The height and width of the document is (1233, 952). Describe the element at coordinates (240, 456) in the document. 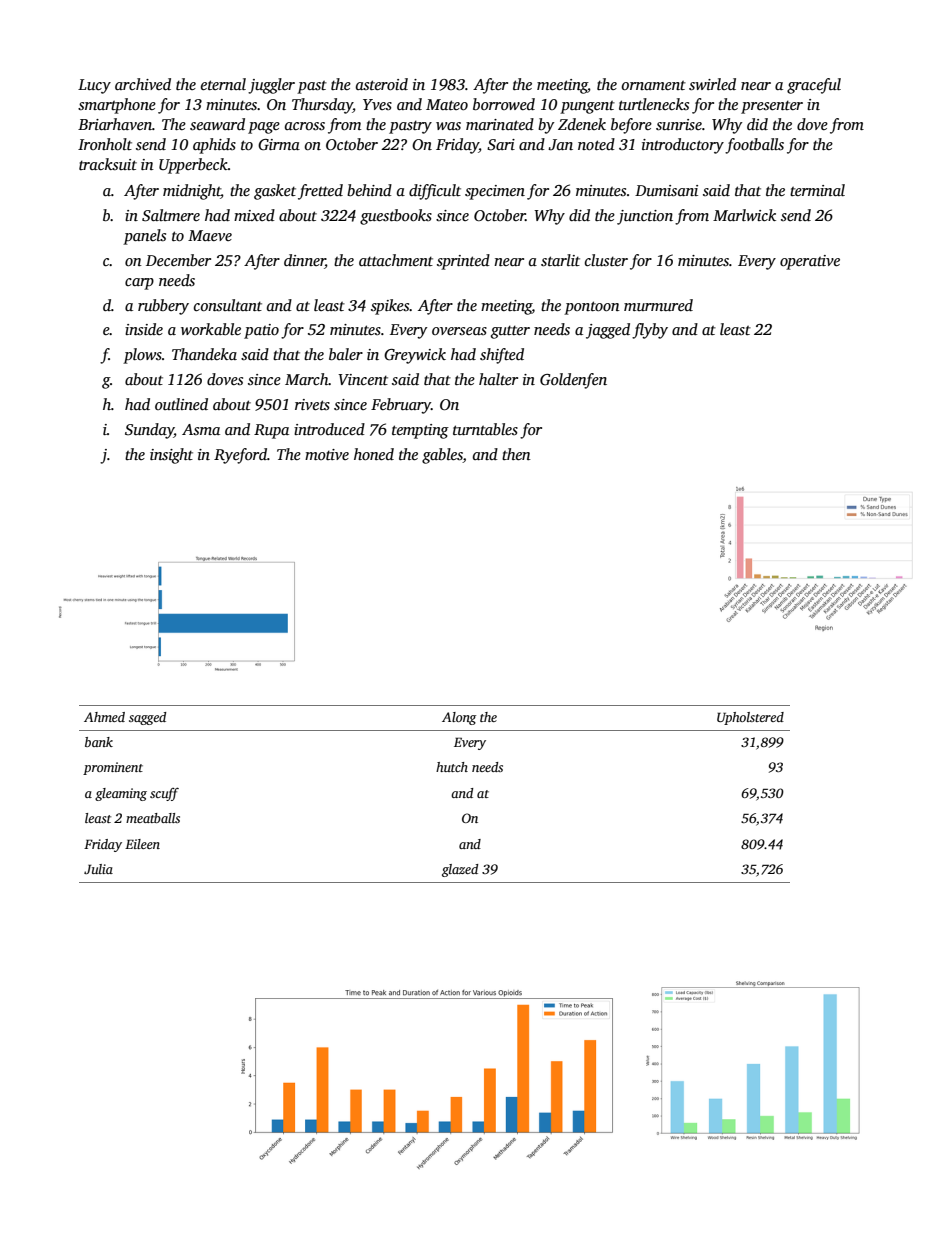

I see `Ryeford` at that location.
